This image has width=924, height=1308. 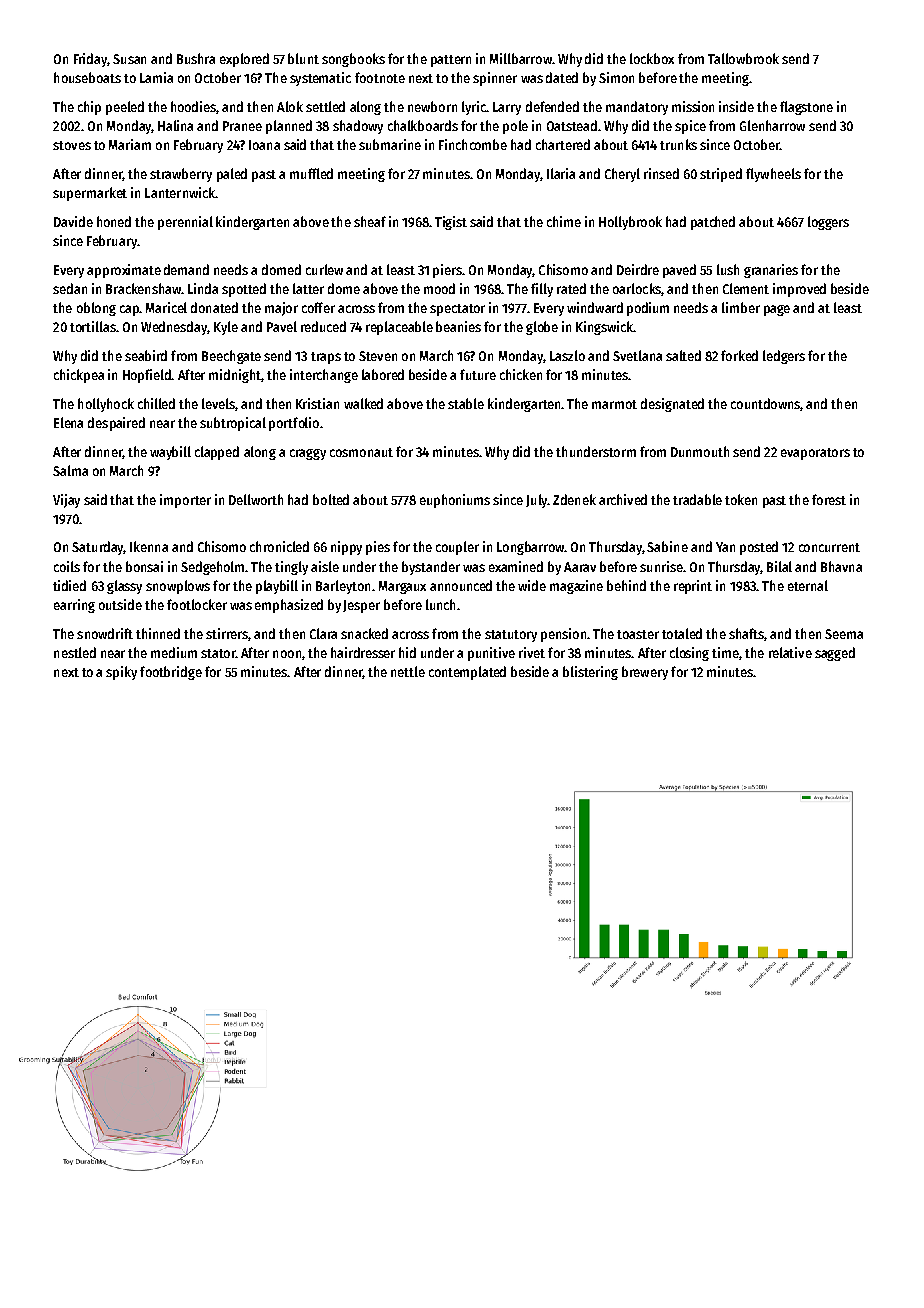 What do you see at coordinates (317, 403) in the image?
I see `Kristian` at bounding box center [317, 403].
